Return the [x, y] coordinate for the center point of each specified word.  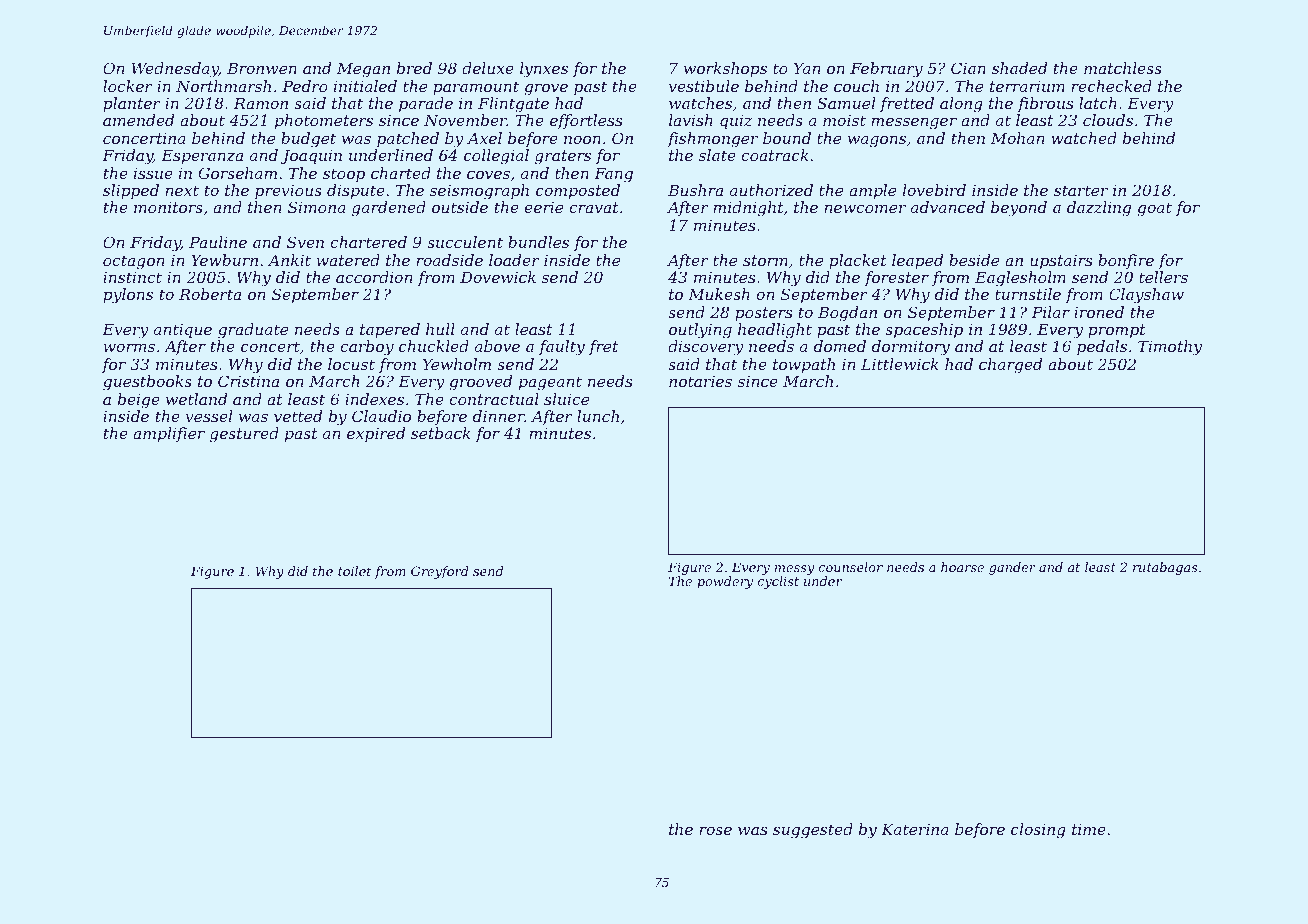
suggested [813, 831]
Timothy [1170, 348]
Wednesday [175, 70]
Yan [807, 68]
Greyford [440, 572]
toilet [355, 571]
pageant [550, 383]
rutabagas [1165, 568]
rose [715, 830]
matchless [1123, 68]
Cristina [248, 381]
